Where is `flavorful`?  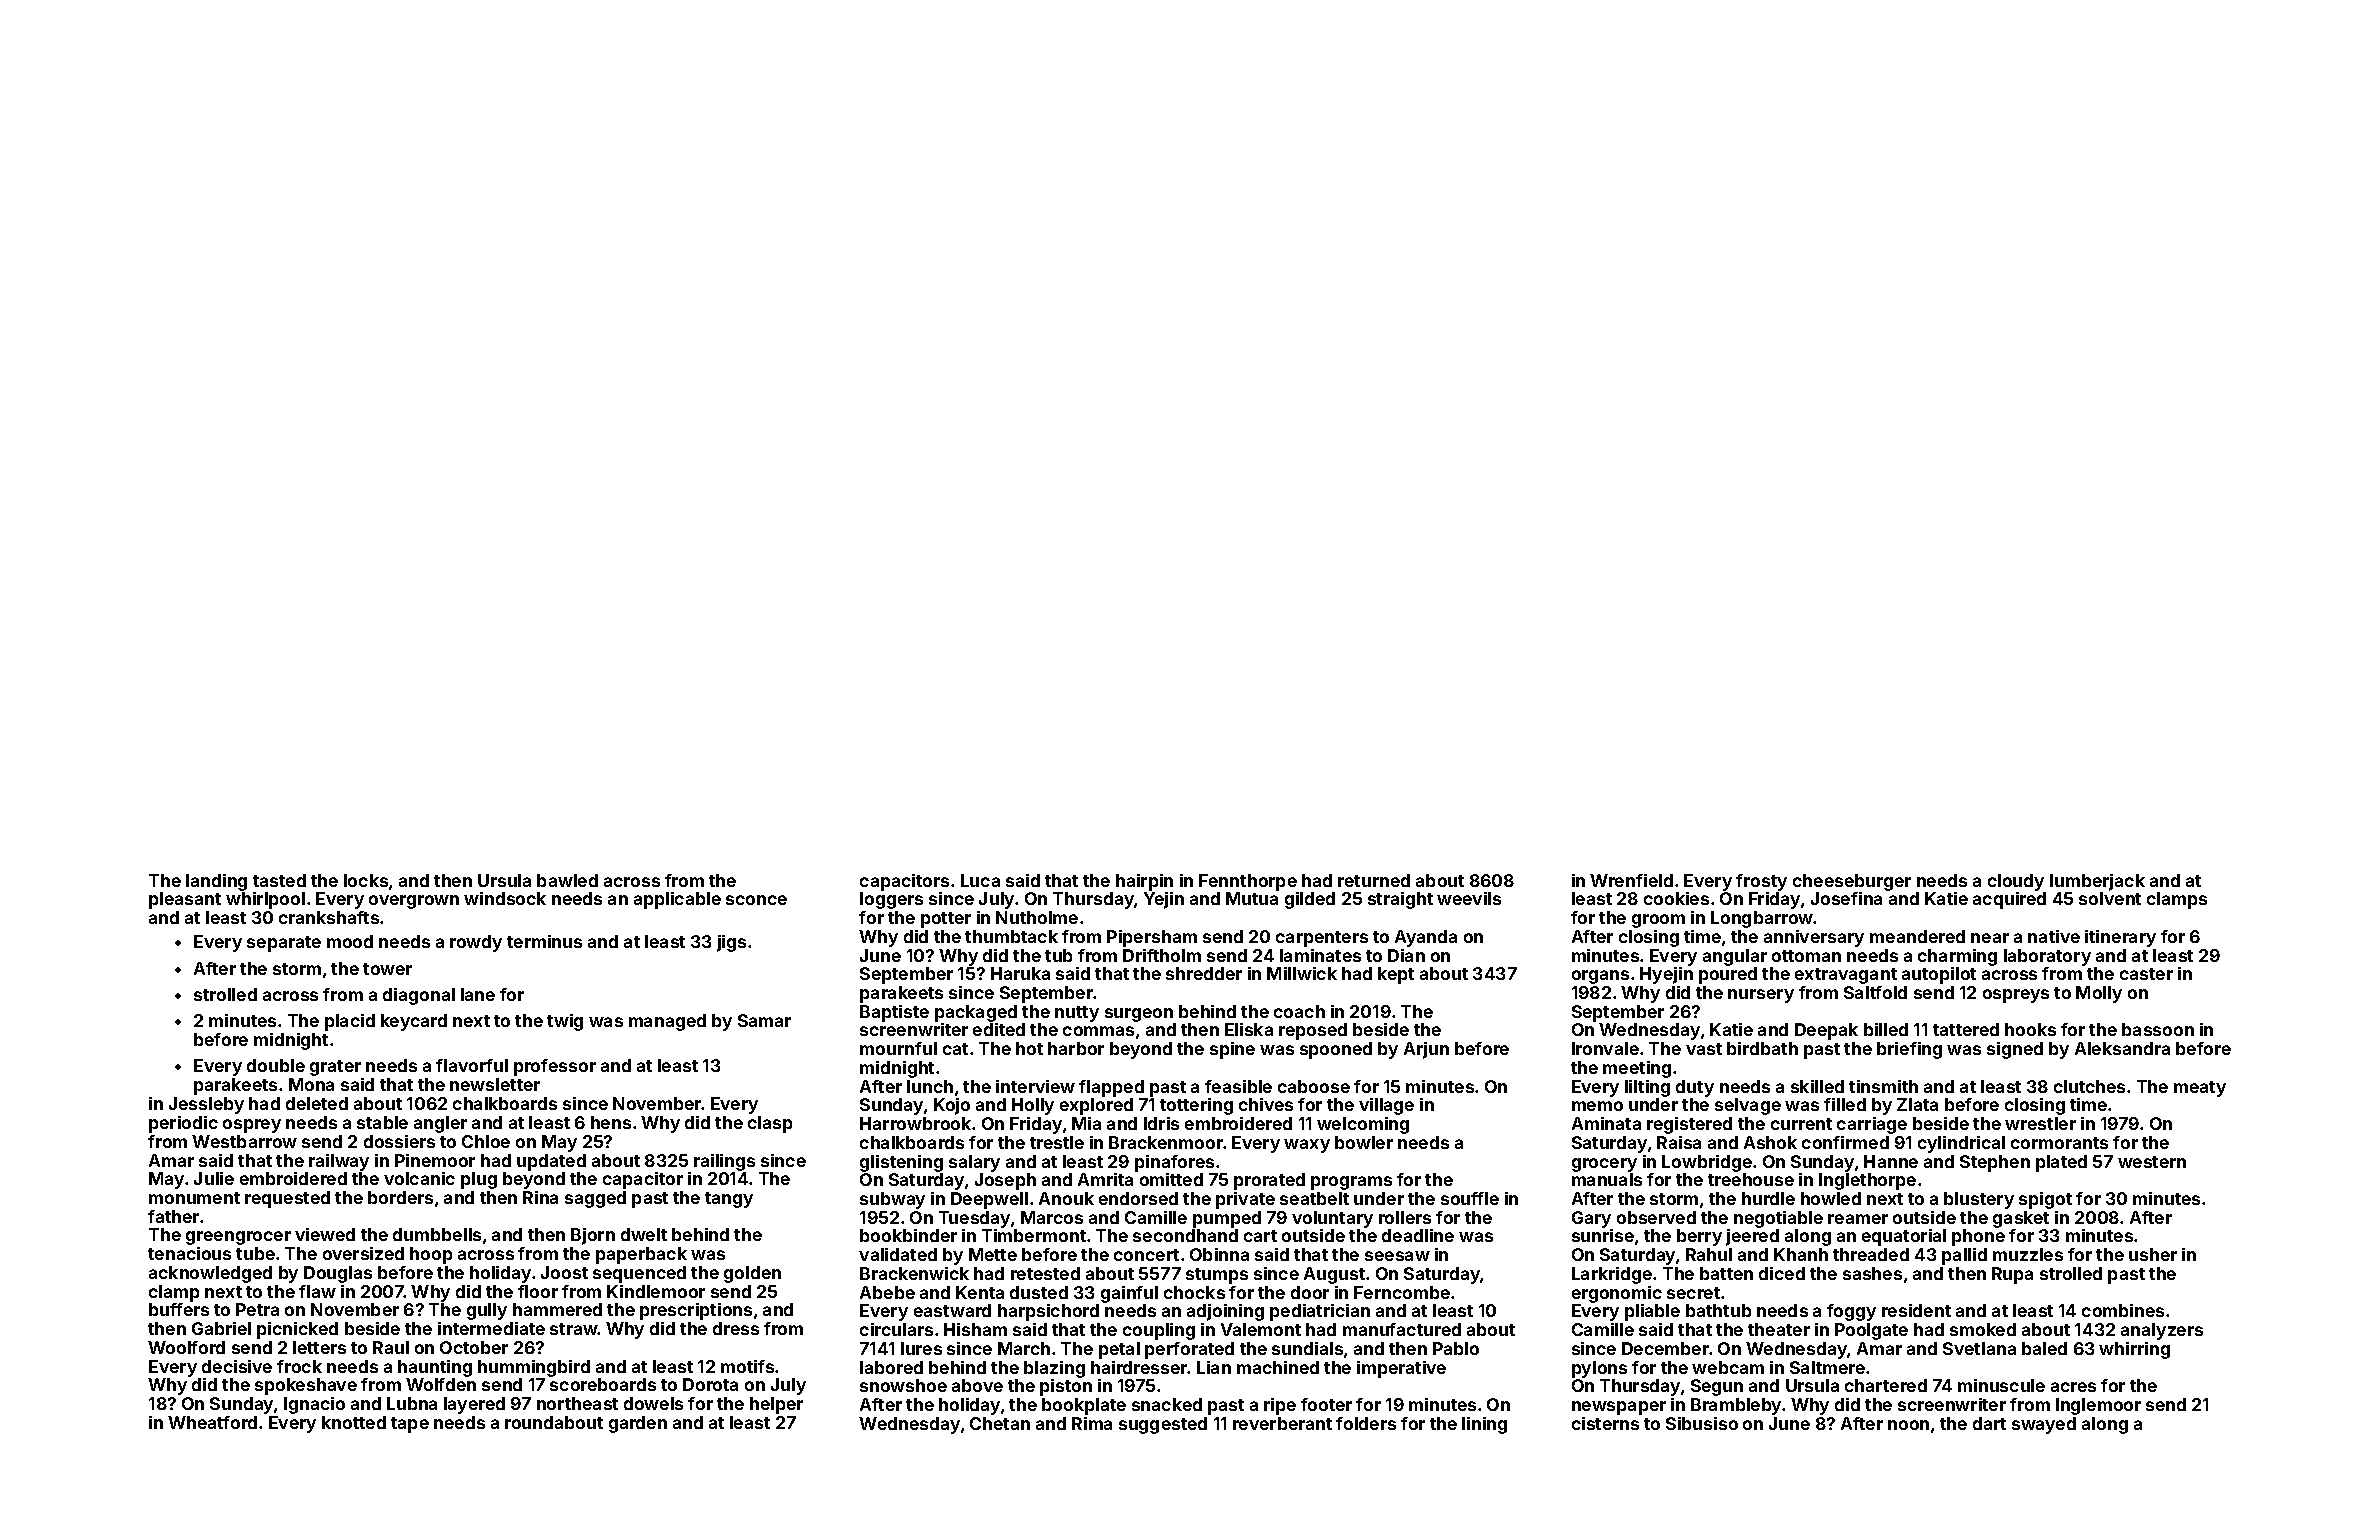
flavorful is located at coordinates (472, 1065).
